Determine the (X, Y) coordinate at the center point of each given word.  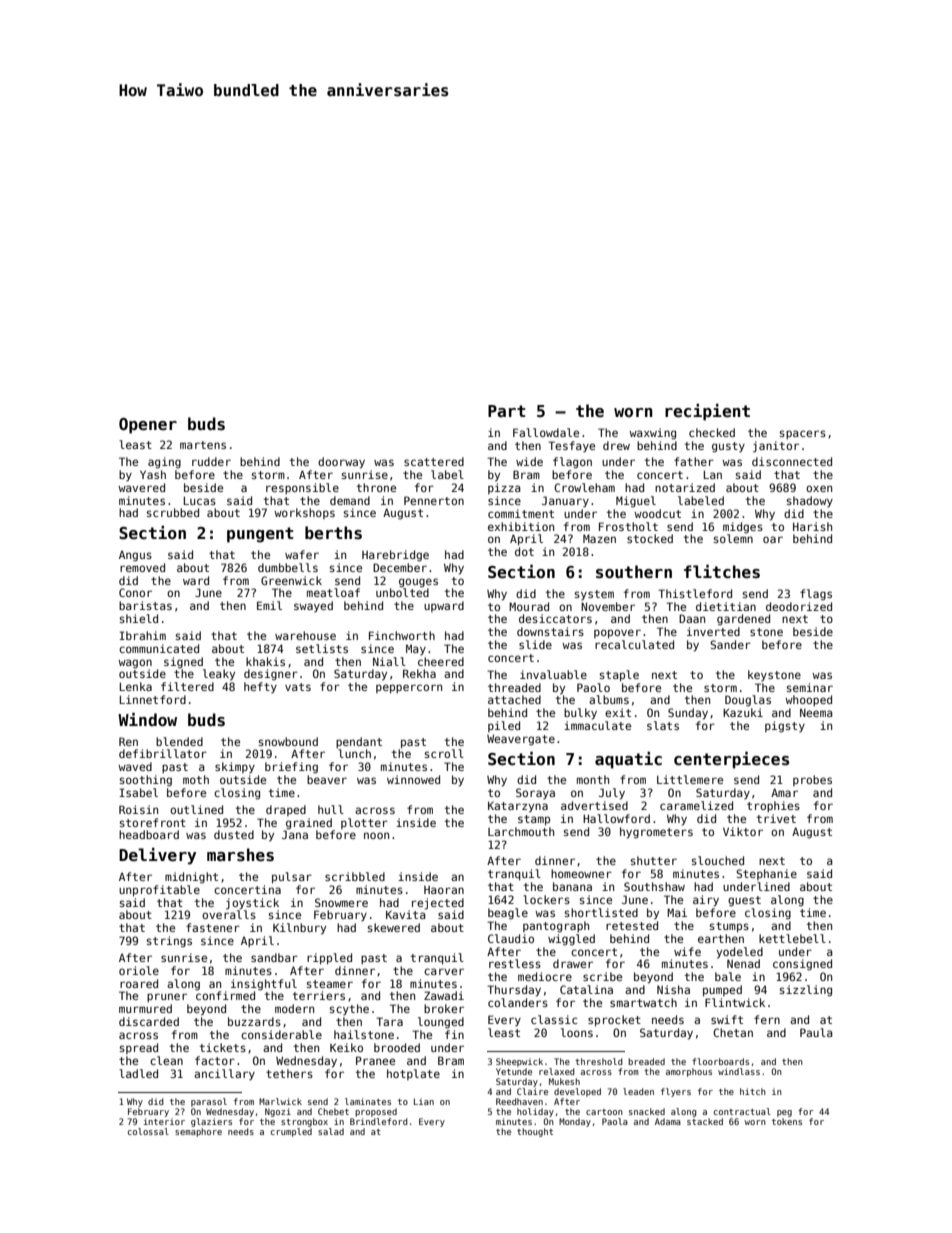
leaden (638, 1091)
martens (203, 445)
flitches (722, 572)
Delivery (157, 856)
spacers (803, 434)
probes (812, 780)
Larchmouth (521, 831)
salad (331, 1131)
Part (507, 411)
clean (166, 1060)
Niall (389, 661)
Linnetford (153, 699)
